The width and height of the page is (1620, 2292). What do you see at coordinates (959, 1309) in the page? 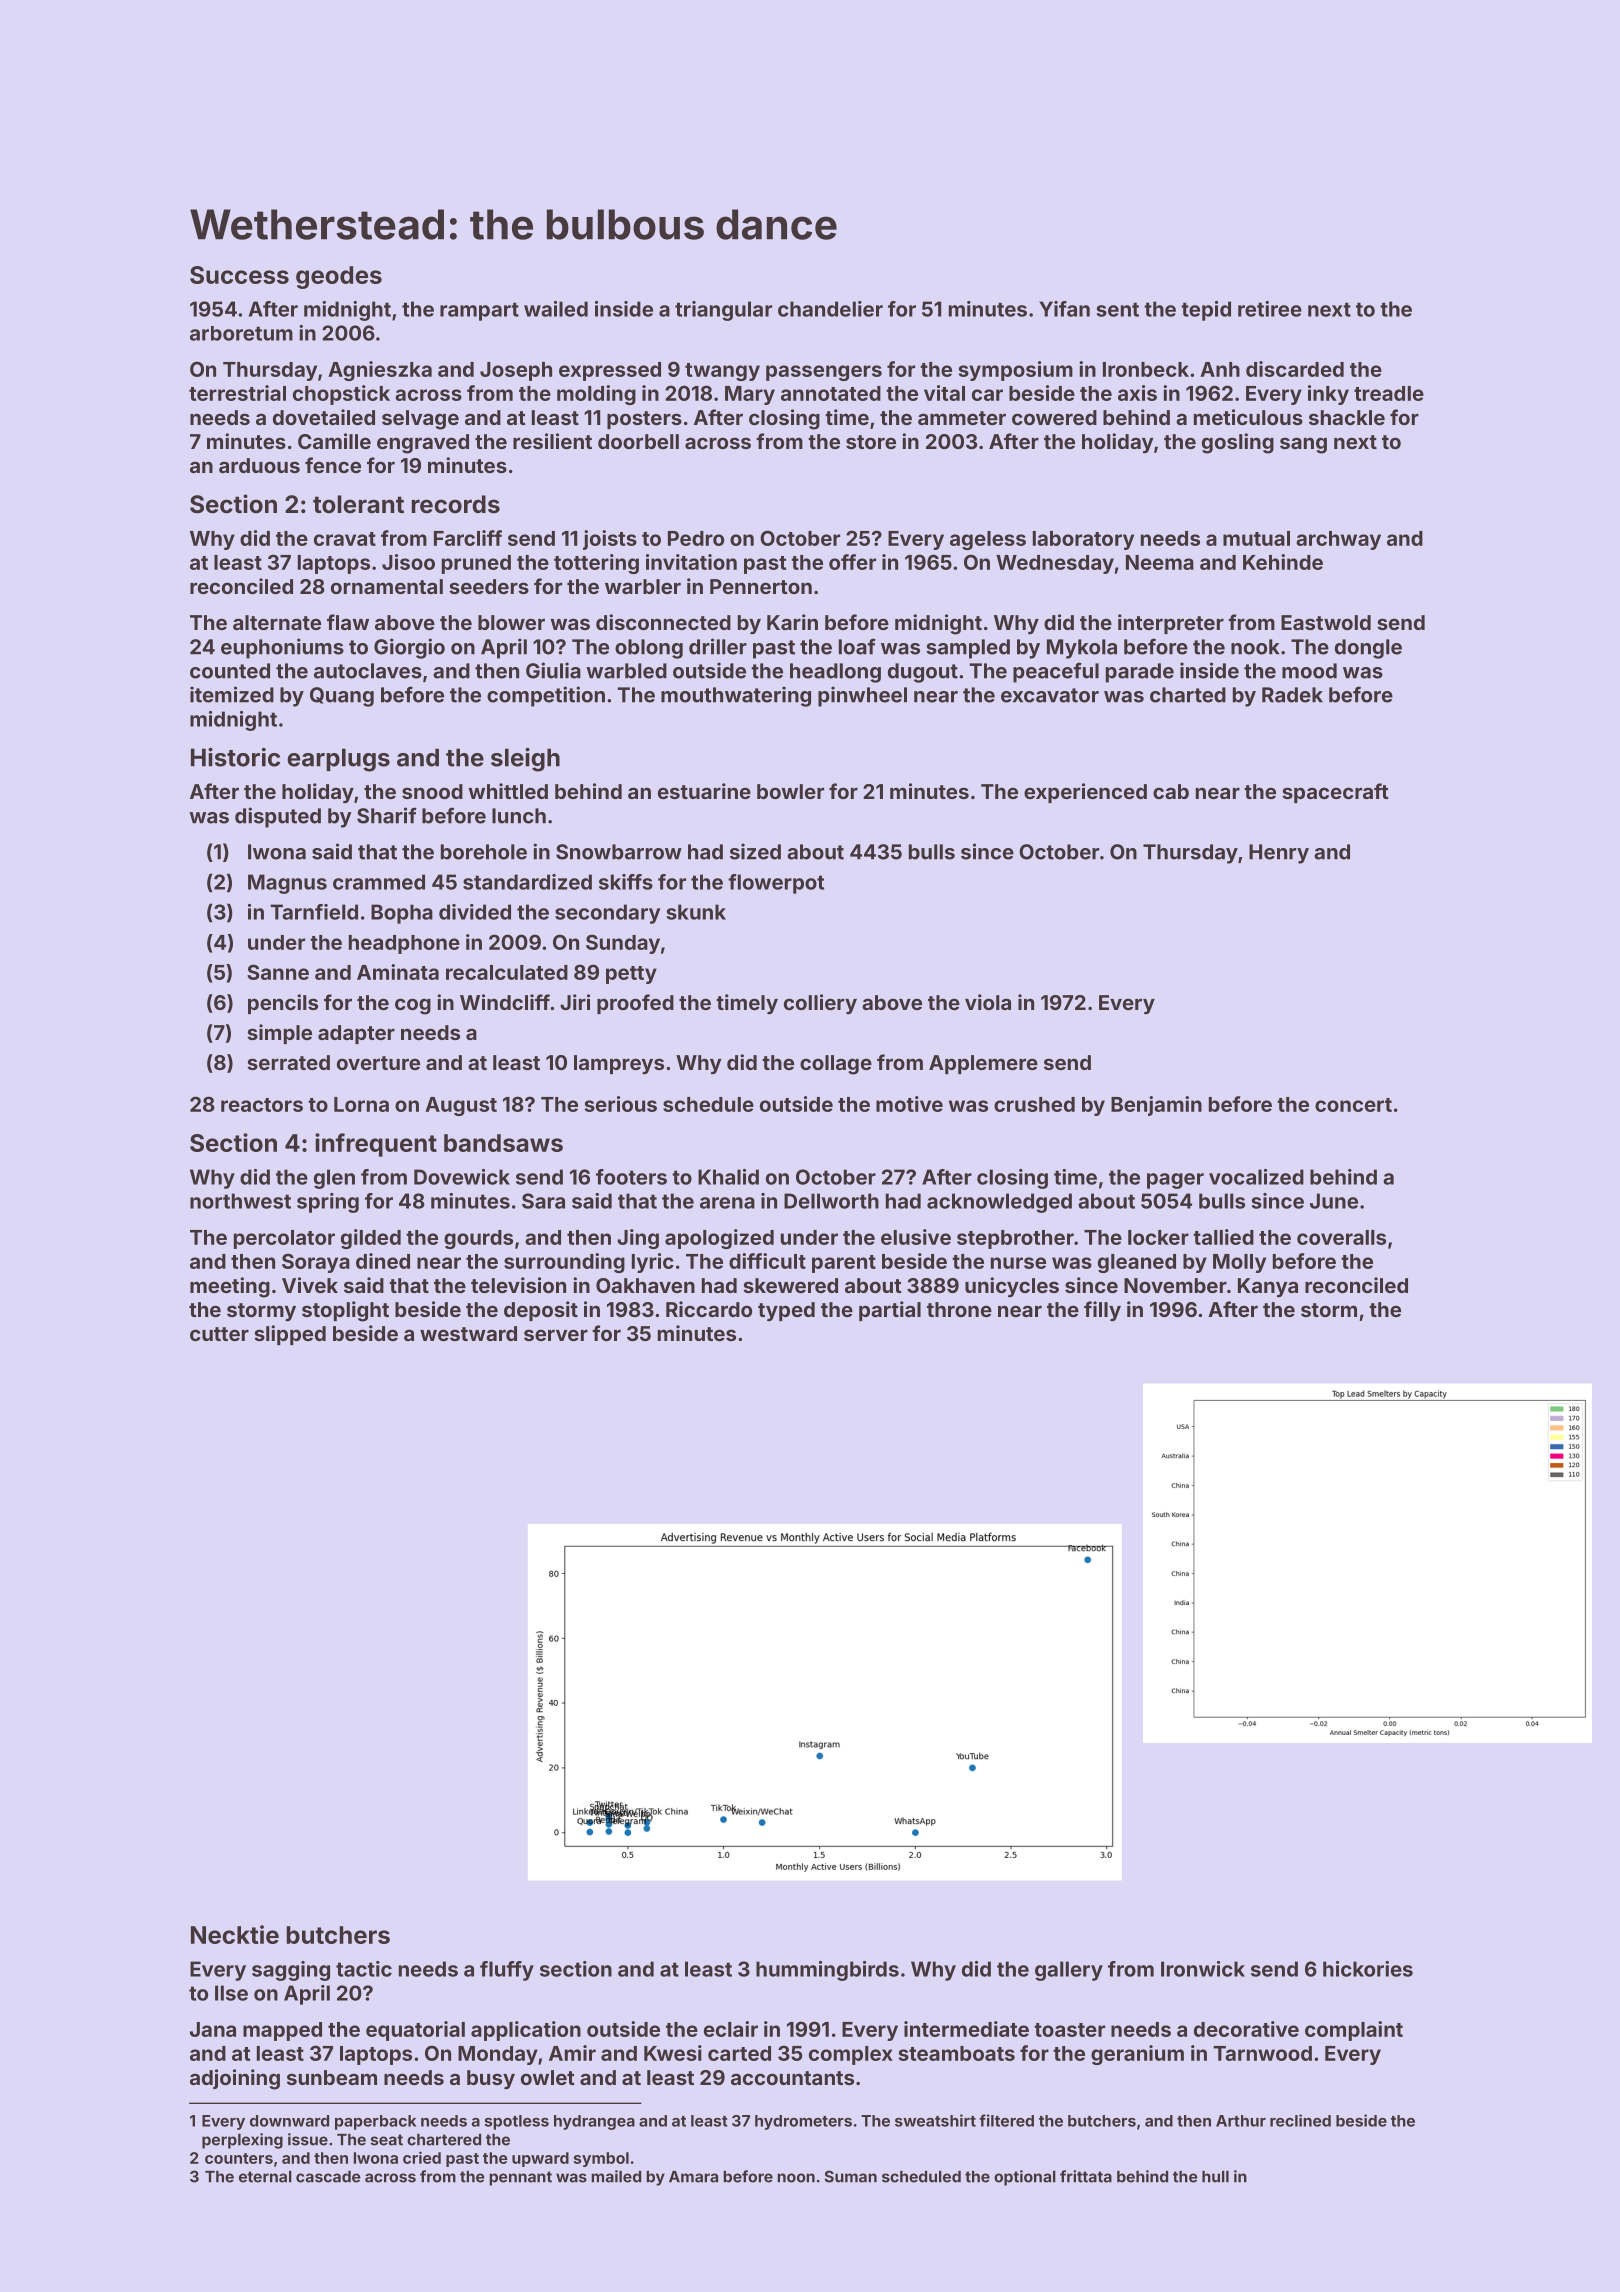
I see `throne` at bounding box center [959, 1309].
